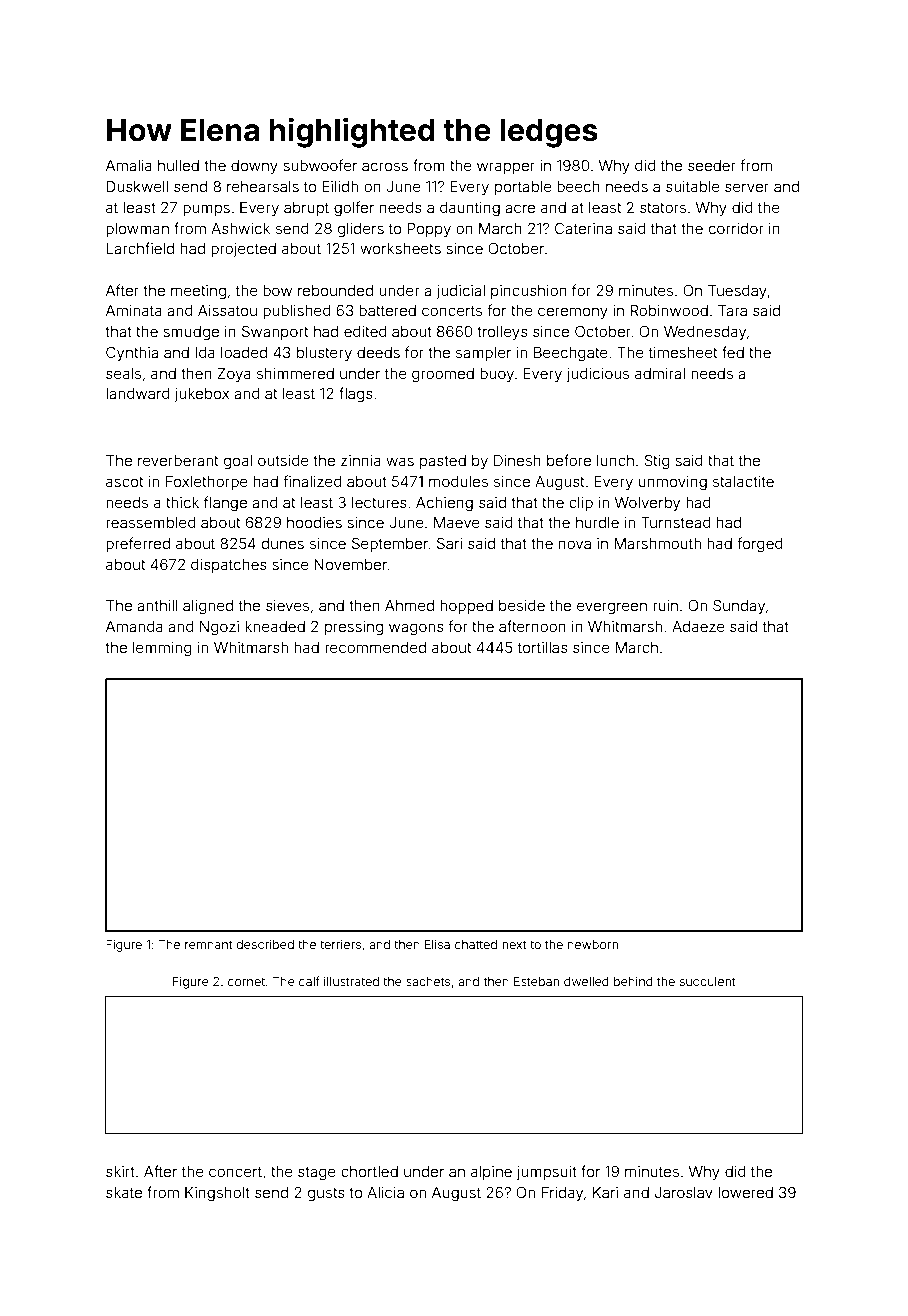 This document has width=908, height=1316. Describe the element at coordinates (708, 981) in the document. I see `succulent` at that location.
